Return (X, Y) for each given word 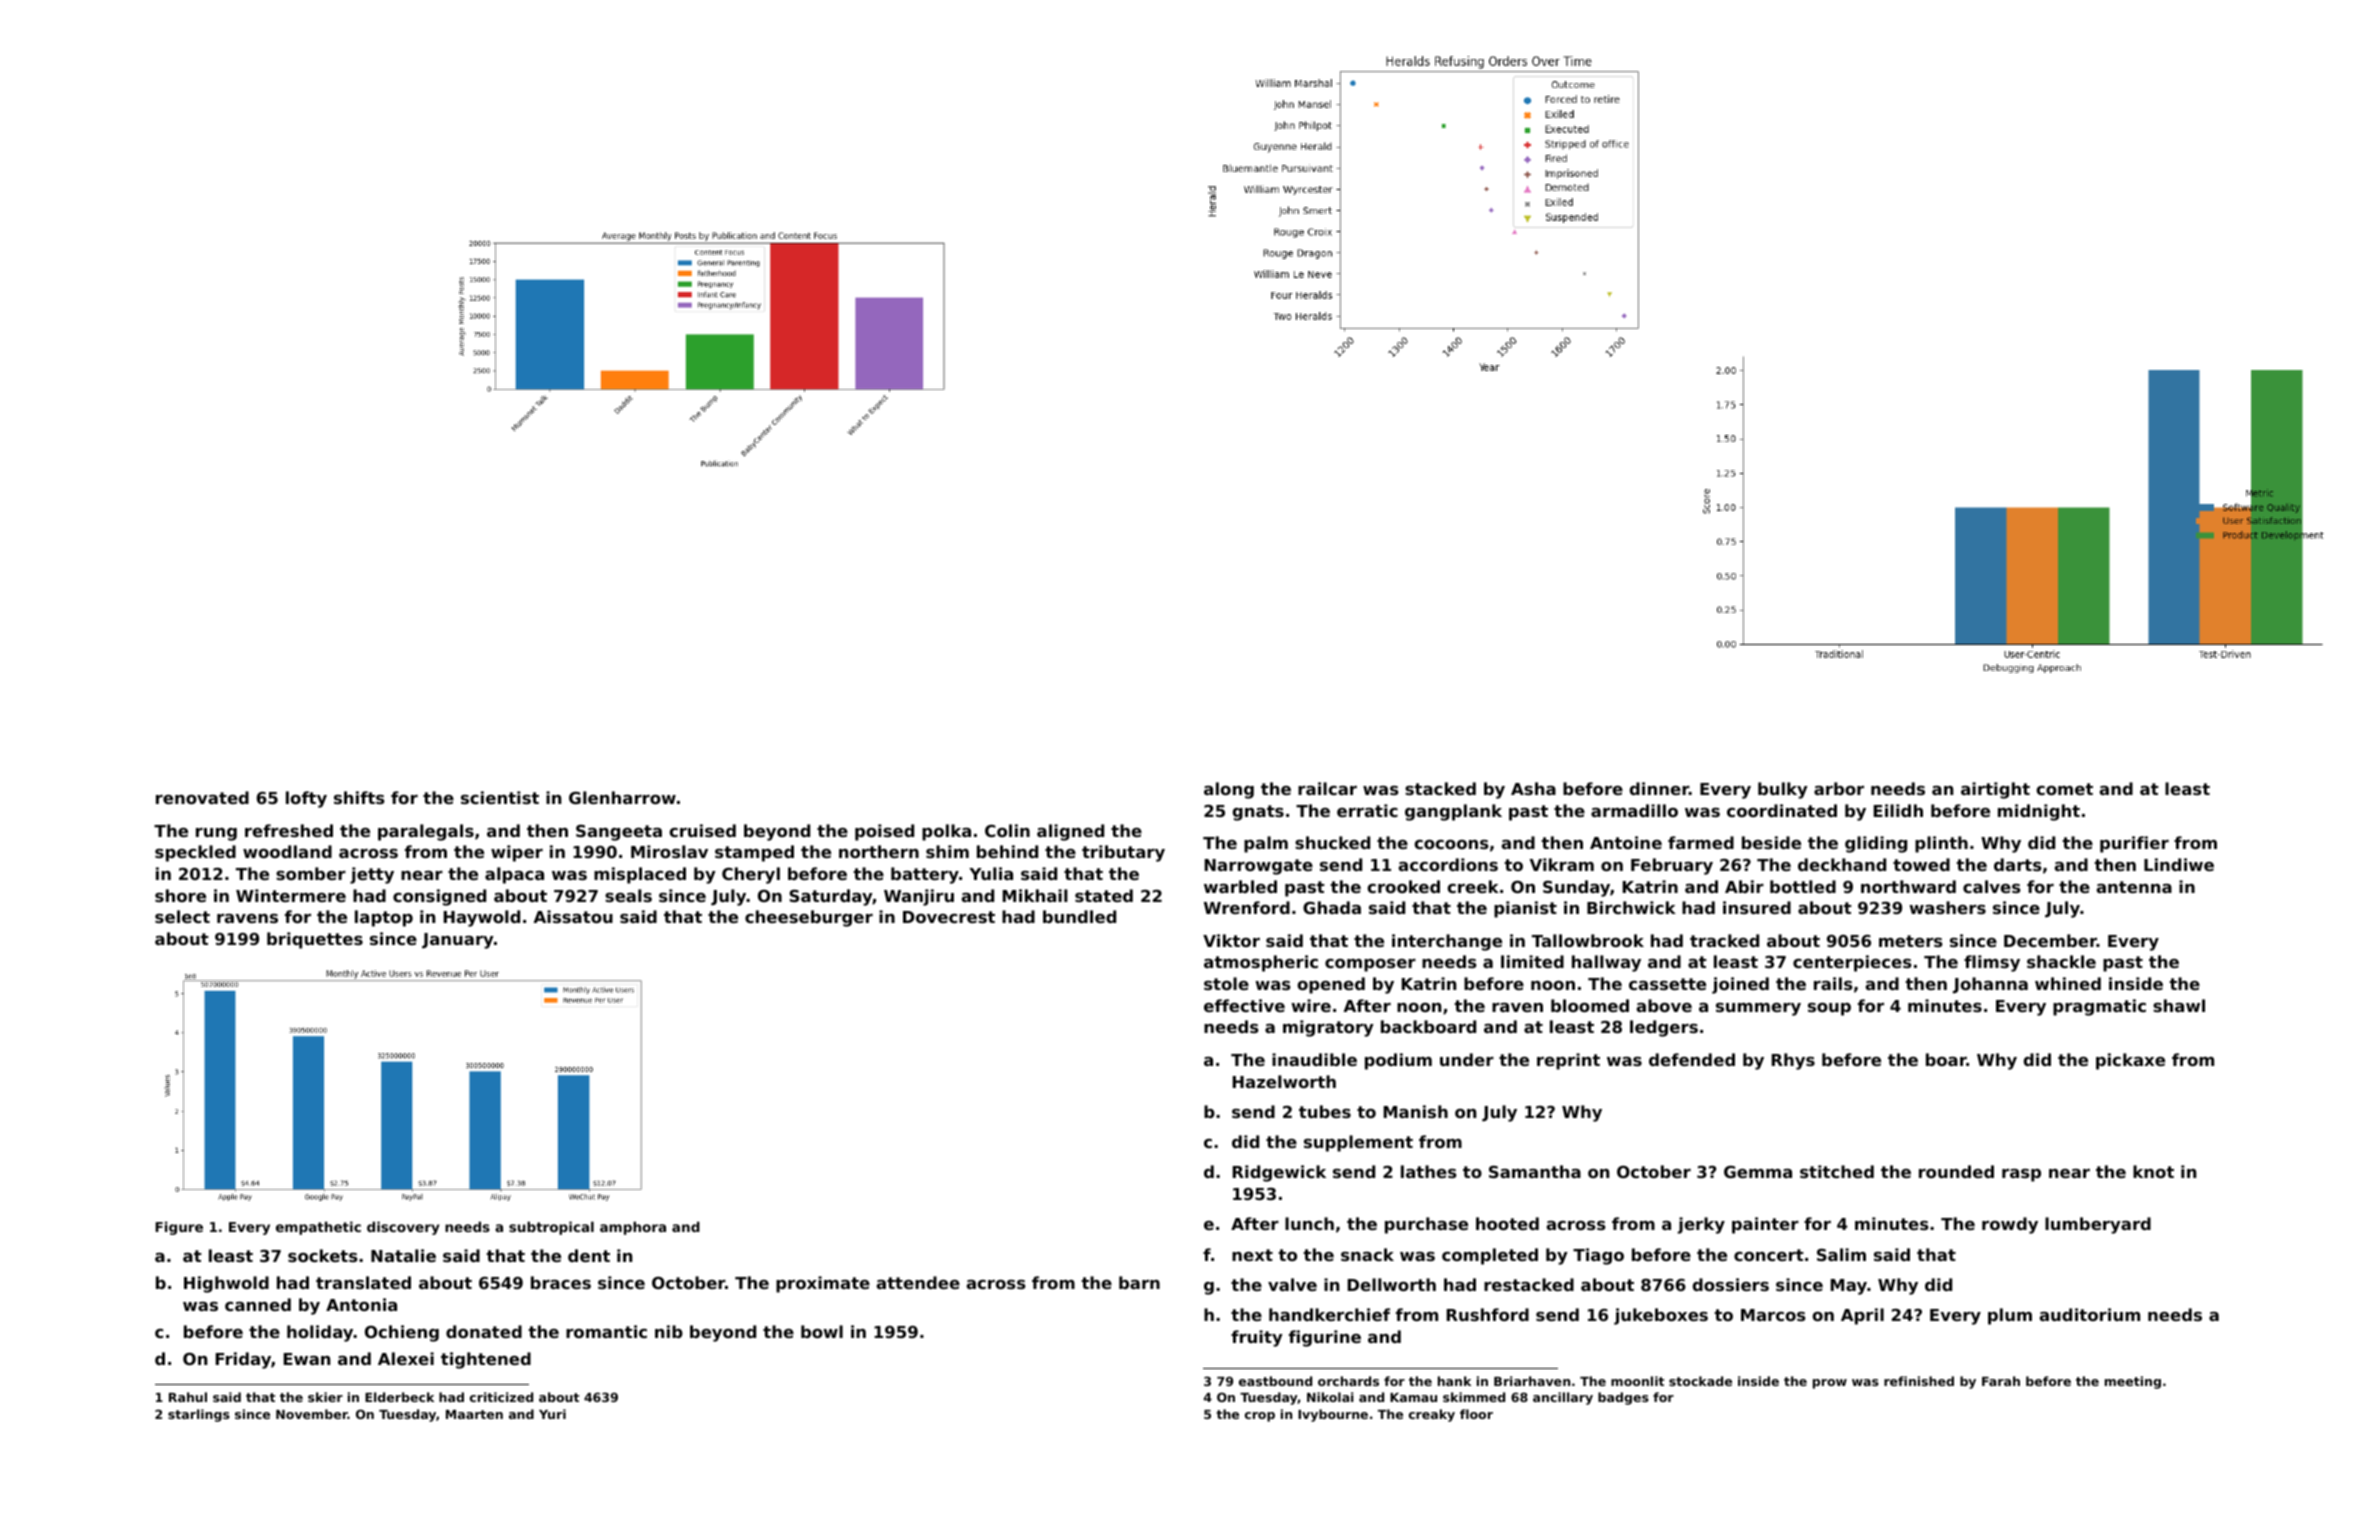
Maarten (474, 1414)
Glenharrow (622, 797)
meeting (2133, 1382)
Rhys (1793, 1061)
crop (1260, 1417)
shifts (359, 797)
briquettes (315, 940)
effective (1244, 1005)
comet (2064, 789)
